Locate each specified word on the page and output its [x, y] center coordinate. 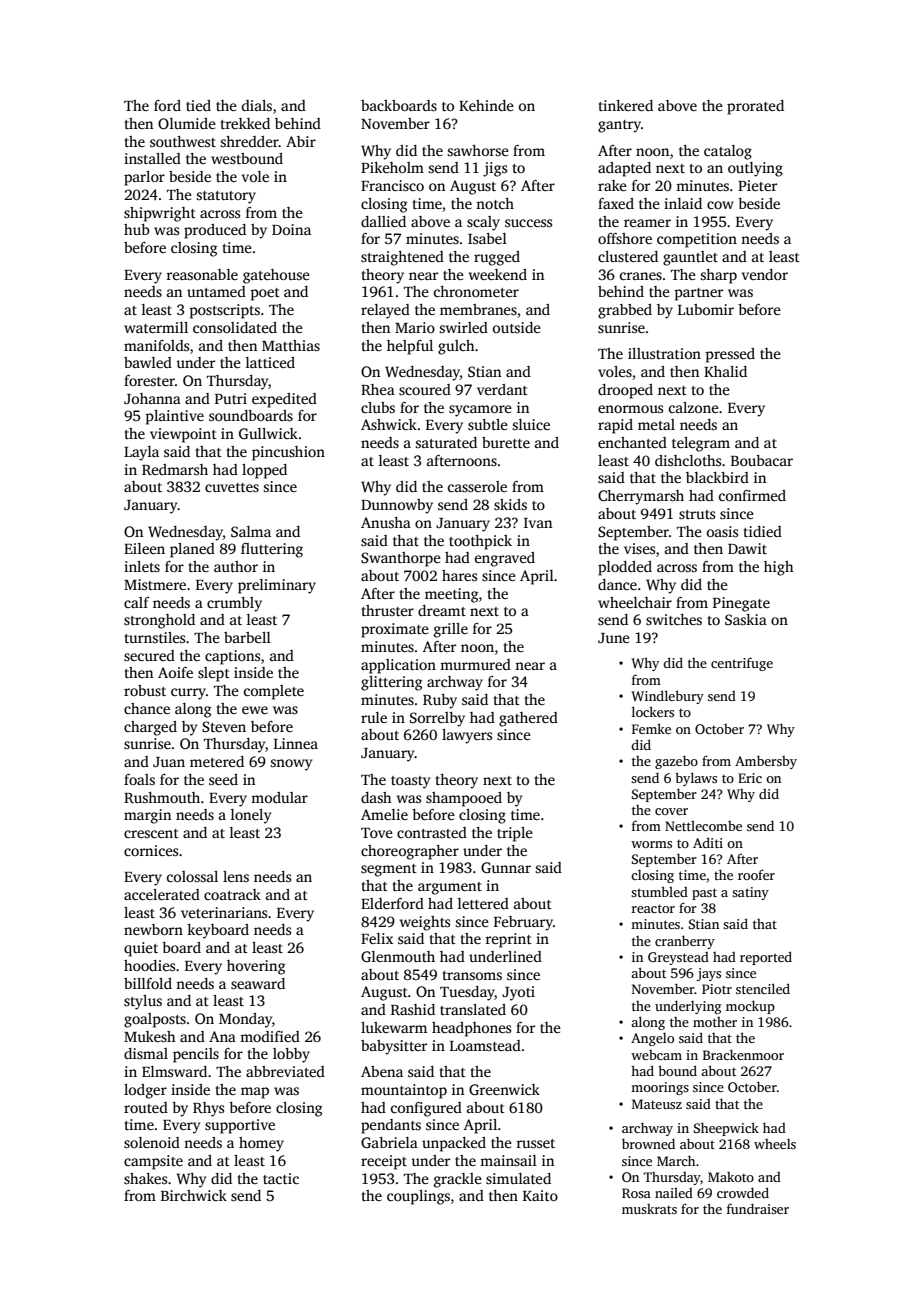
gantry [619, 126]
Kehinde [486, 105]
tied [198, 105]
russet [535, 1143]
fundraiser [758, 1208]
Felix [377, 938]
